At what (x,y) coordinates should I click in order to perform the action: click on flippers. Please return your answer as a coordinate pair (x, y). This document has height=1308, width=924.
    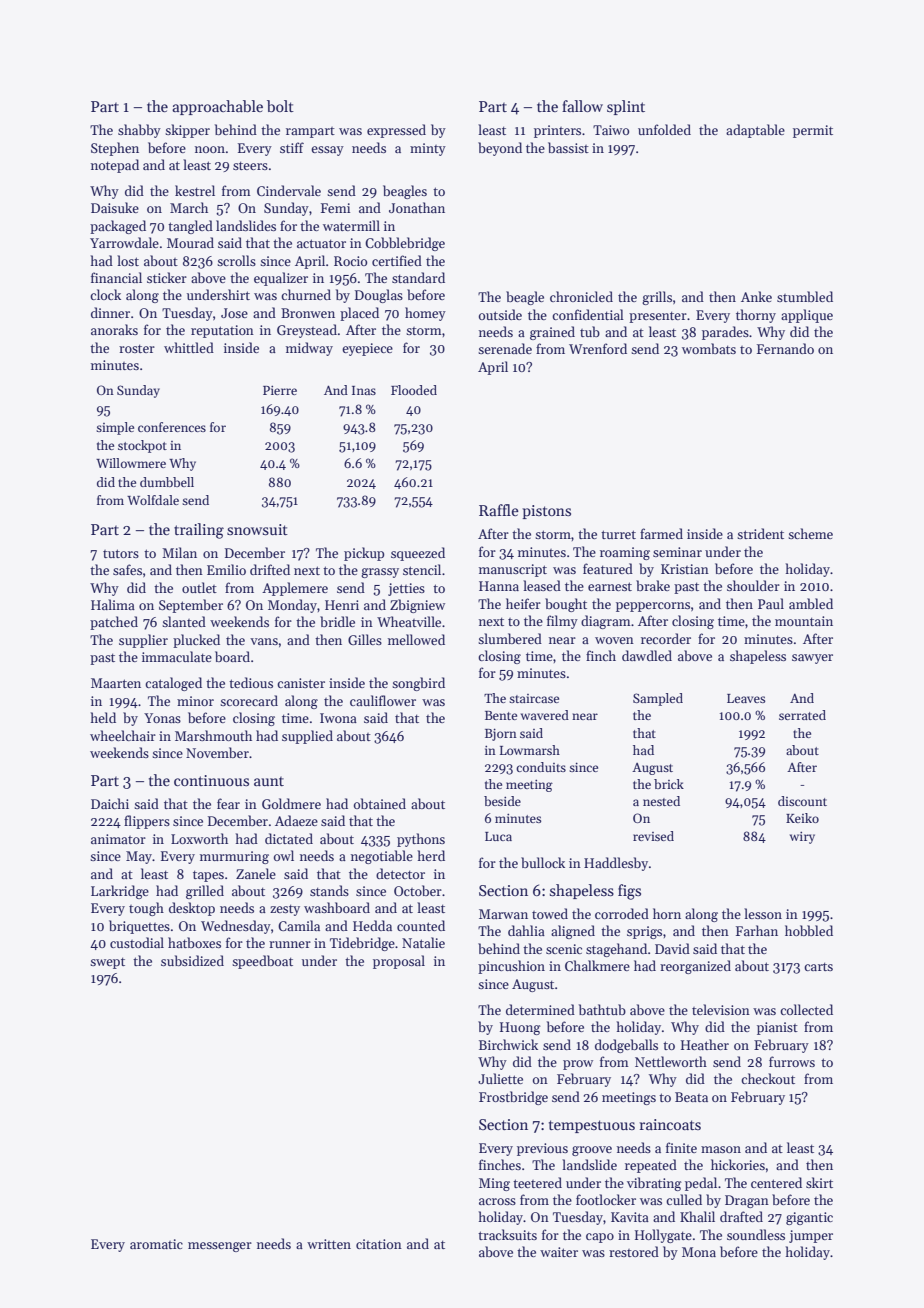
    Looking at the image, I should click on (147, 822).
